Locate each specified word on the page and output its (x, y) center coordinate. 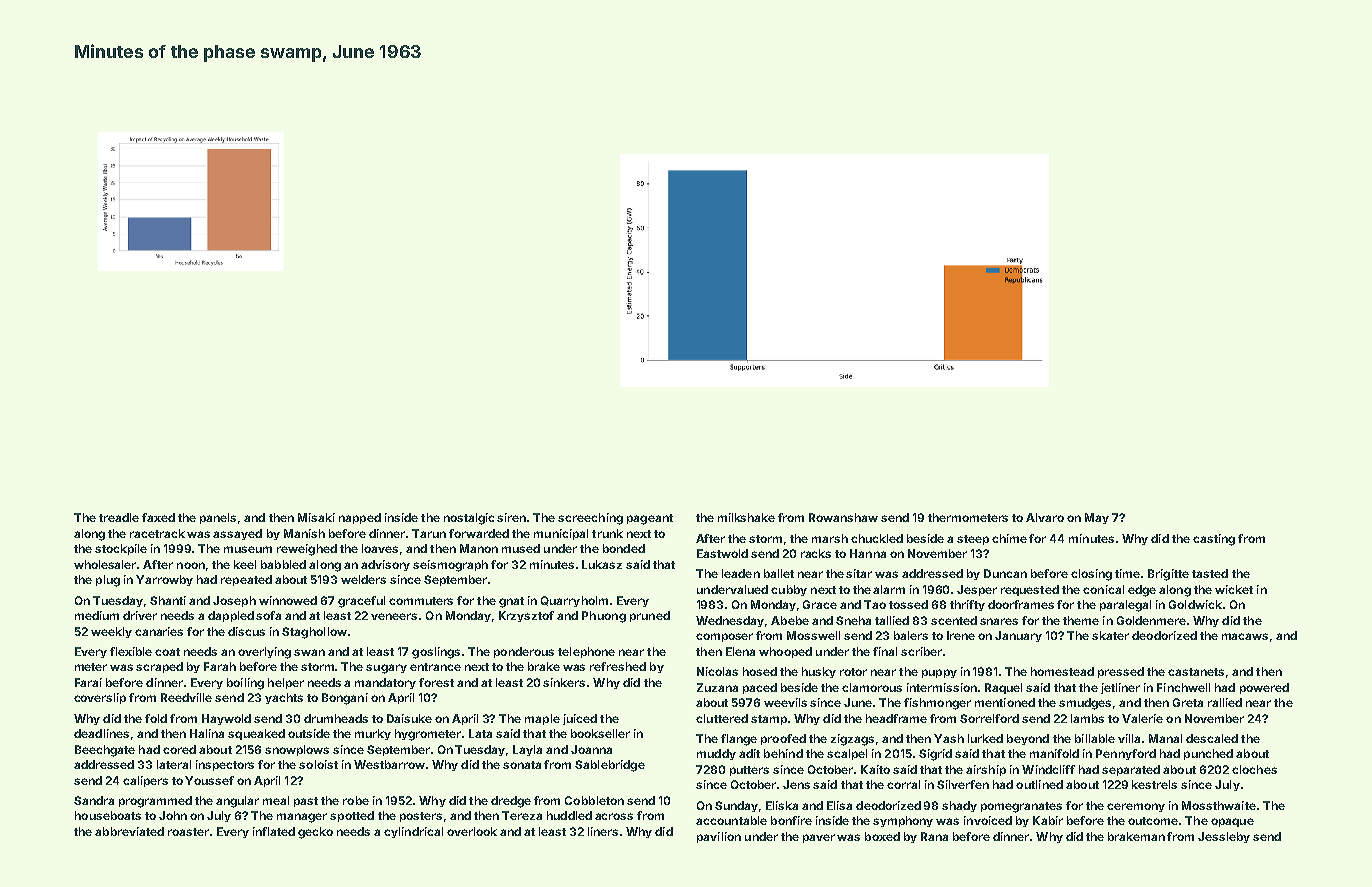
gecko (315, 833)
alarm (889, 589)
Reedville (186, 697)
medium (97, 615)
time (1127, 573)
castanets (1196, 672)
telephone (586, 652)
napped (360, 518)
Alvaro (1045, 517)
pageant (650, 519)
